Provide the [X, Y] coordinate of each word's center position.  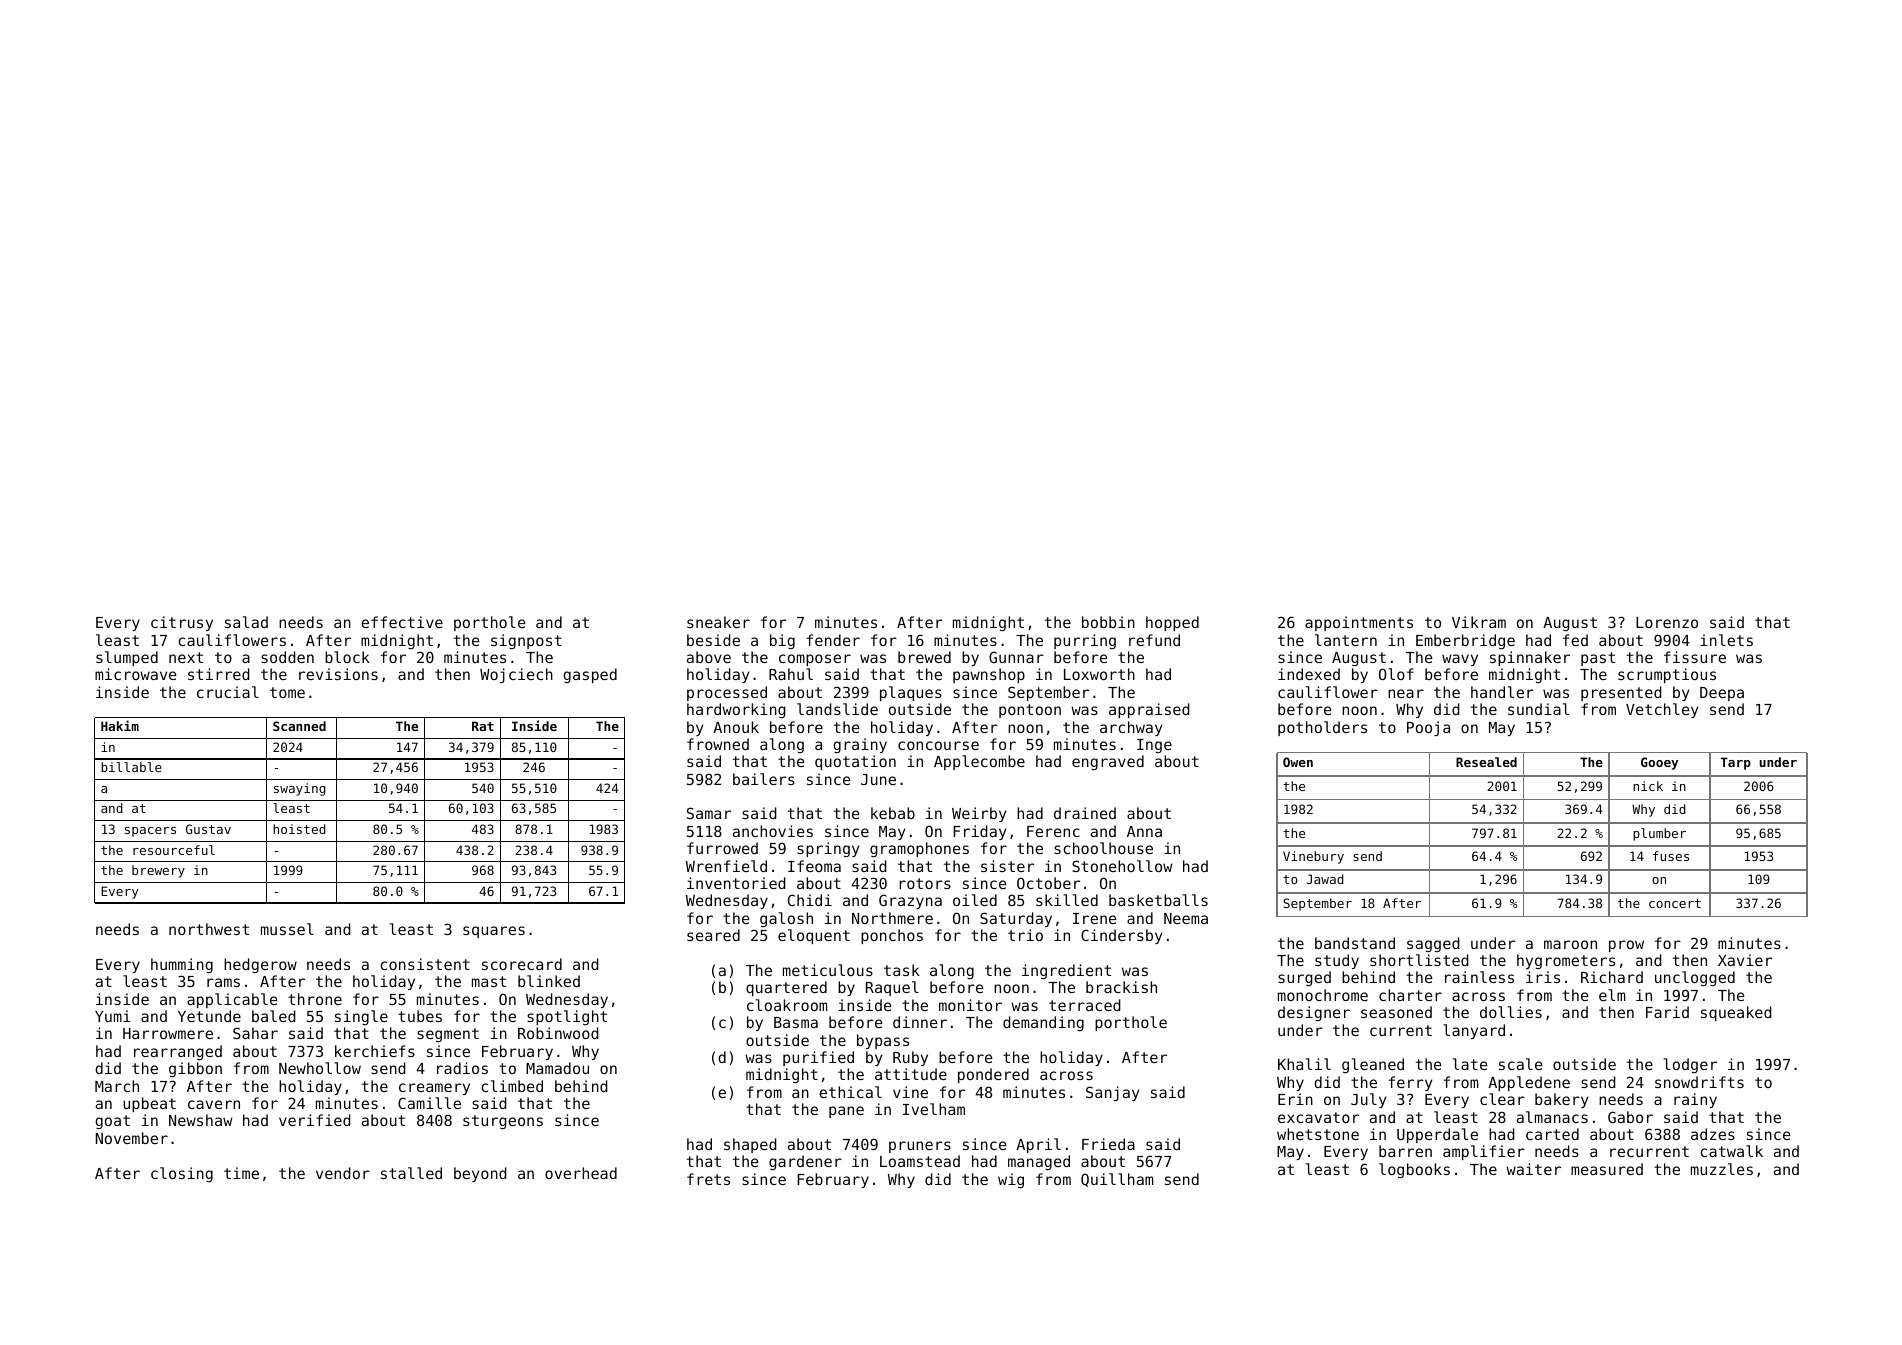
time [241, 1173]
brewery [158, 871]
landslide [837, 709]
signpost [526, 641]
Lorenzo [1667, 622]
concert [1675, 903]
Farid [1667, 1012]
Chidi [810, 900]
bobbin [1108, 622]
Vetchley [1662, 710]
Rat [483, 726]
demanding [1043, 1023]
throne [315, 999]
